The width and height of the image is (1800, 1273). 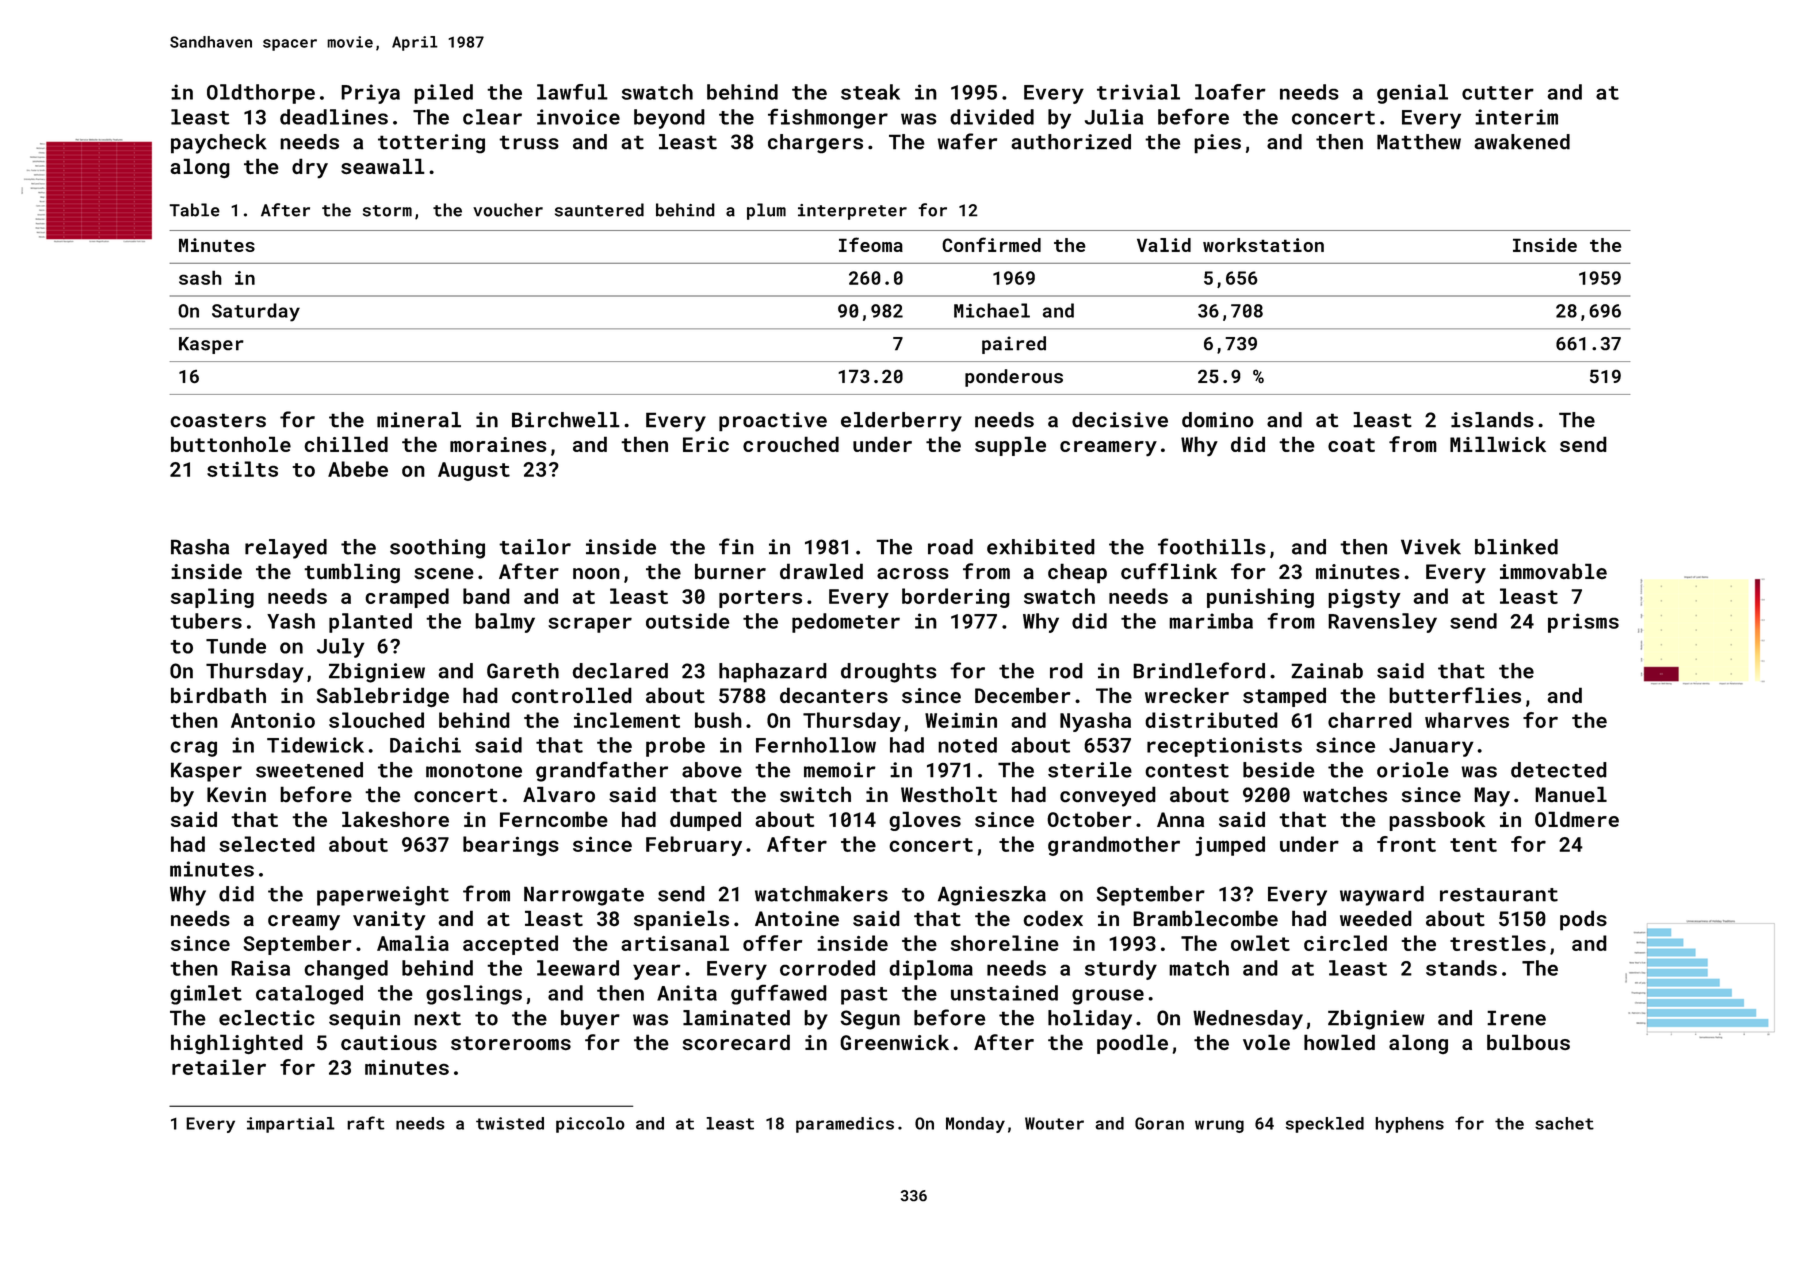 I want to click on divided, so click(x=992, y=117).
